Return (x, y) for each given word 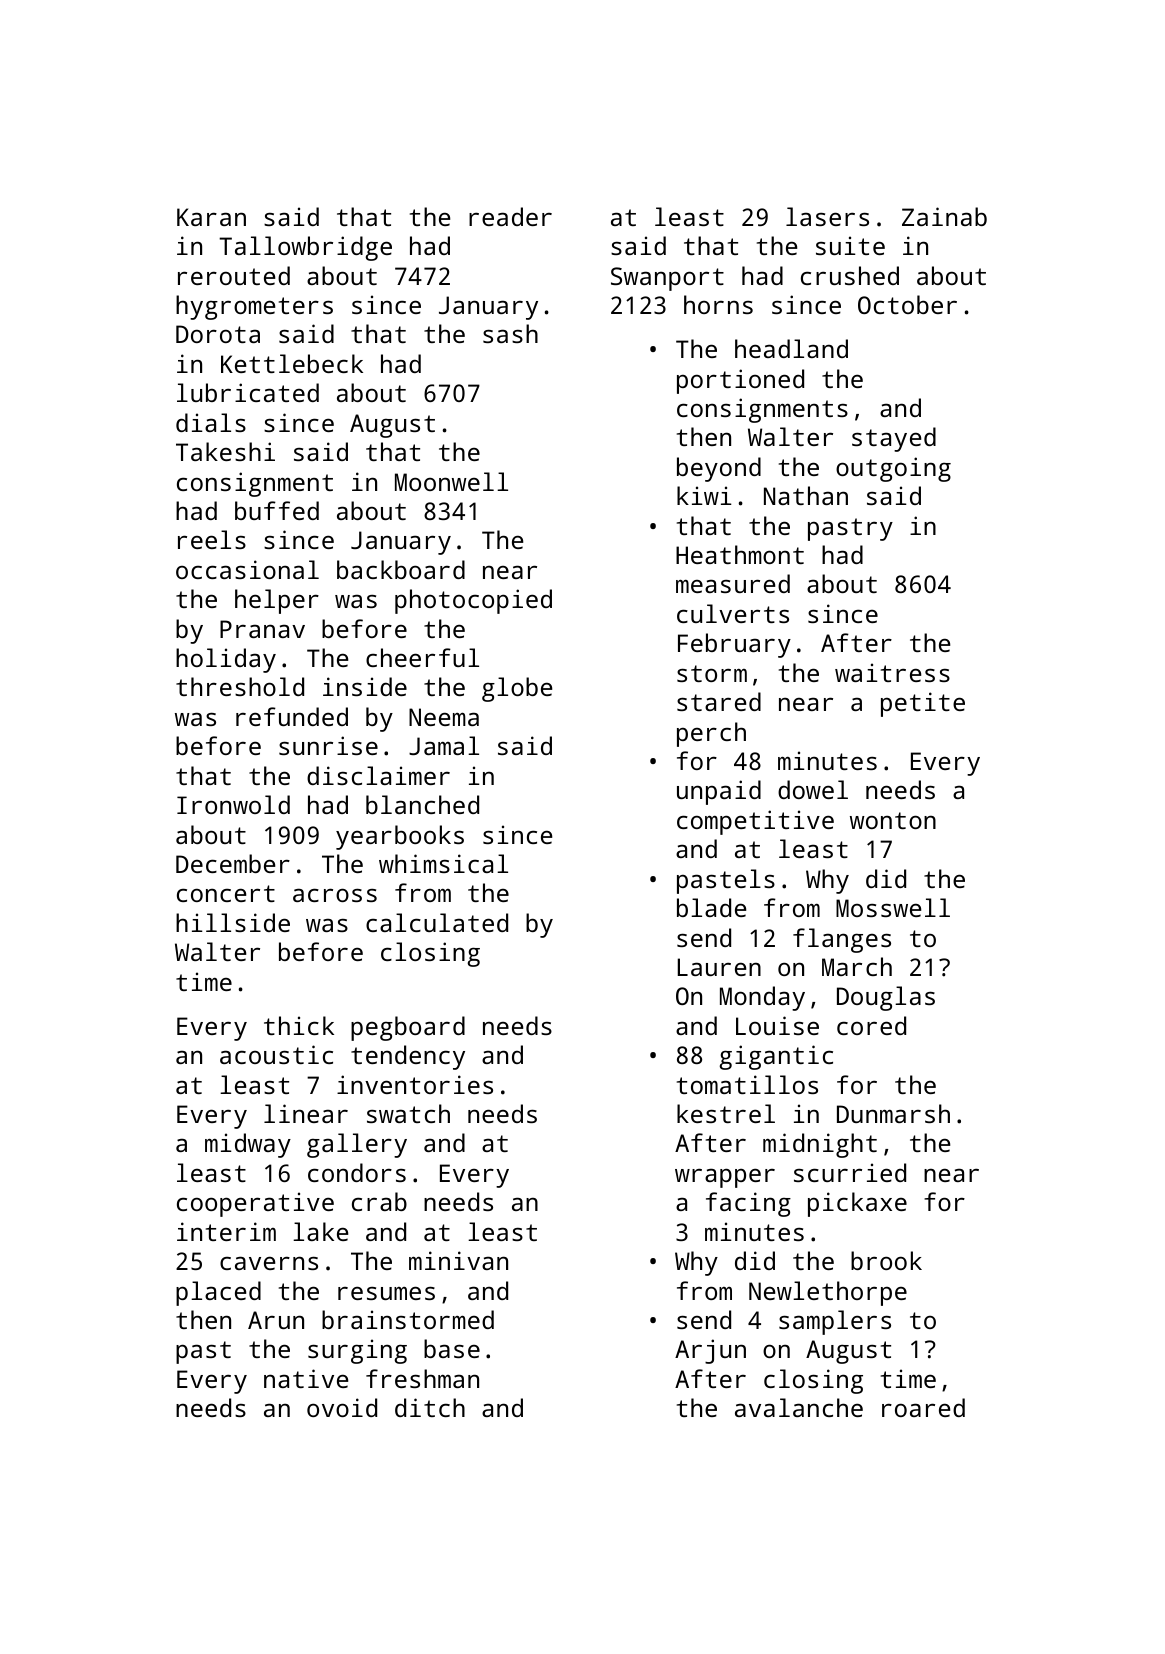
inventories (415, 1084)
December (233, 863)
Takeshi (225, 451)
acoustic (276, 1054)
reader (510, 216)
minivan (458, 1260)
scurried (850, 1172)
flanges (842, 940)
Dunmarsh (893, 1113)
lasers (827, 216)
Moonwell (451, 481)
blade (711, 907)
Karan (211, 217)
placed (218, 1293)
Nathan (806, 495)
